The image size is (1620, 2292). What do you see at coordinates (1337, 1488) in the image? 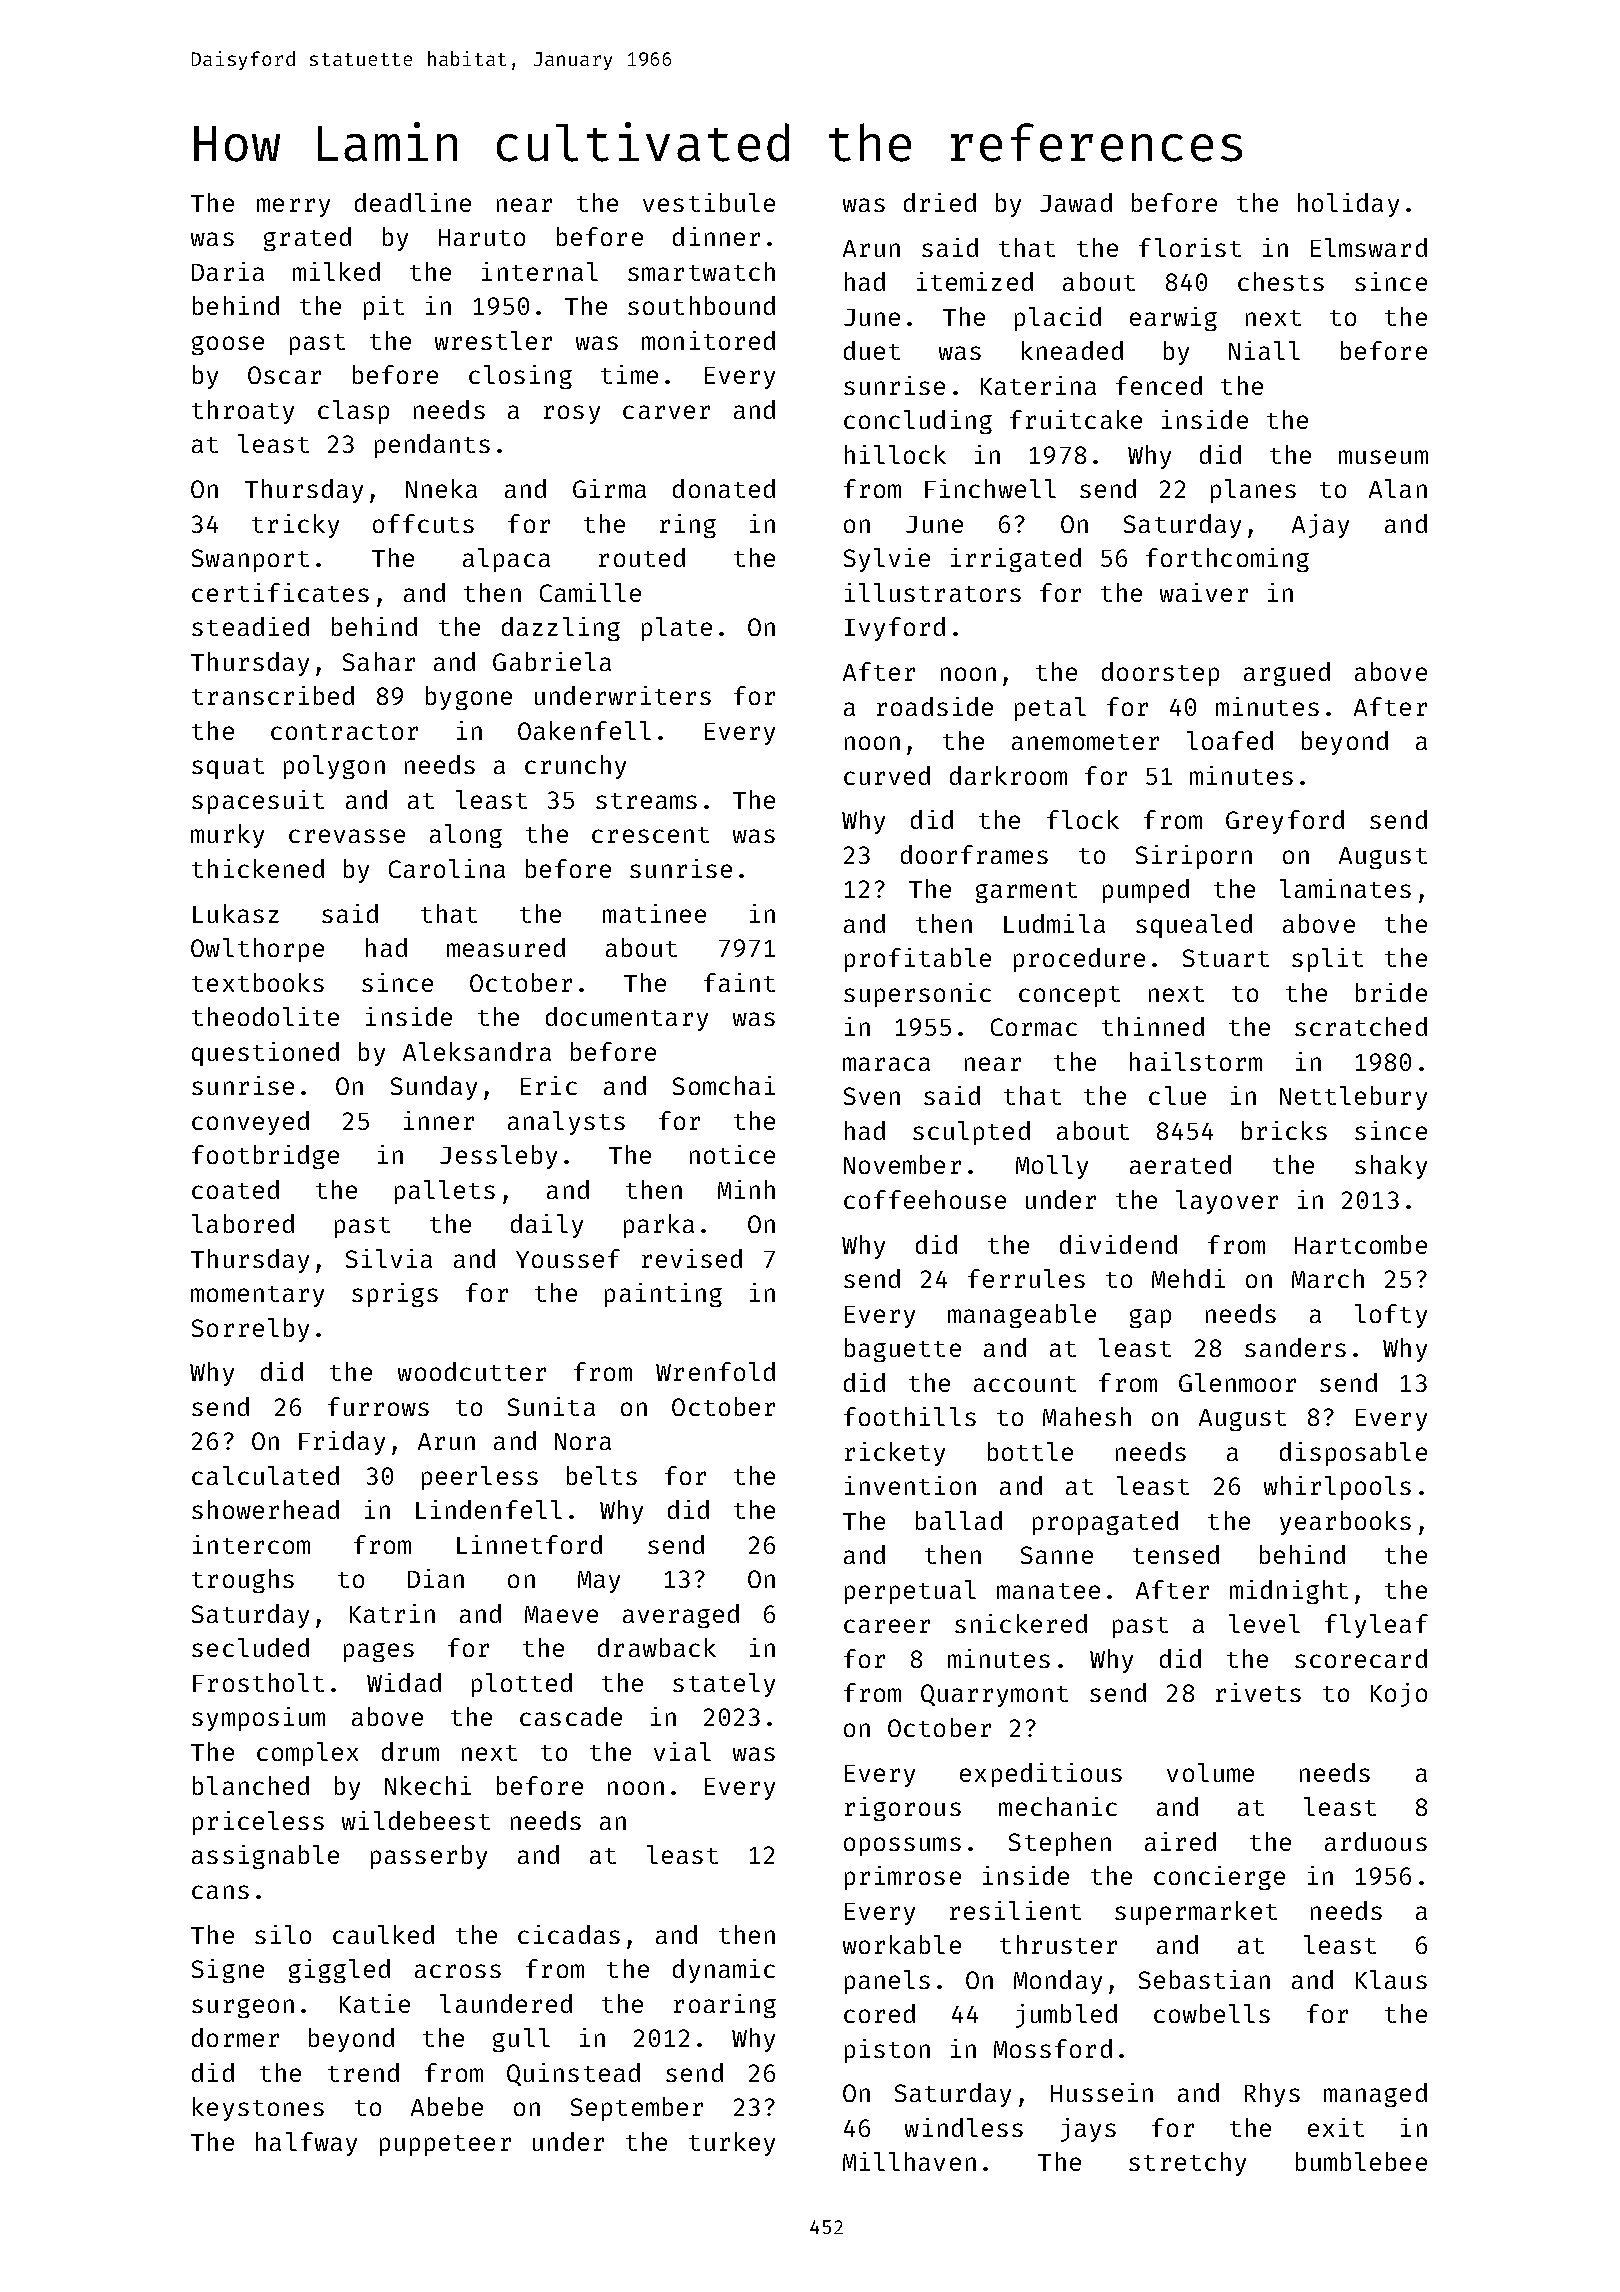
I see `whirlpools` at bounding box center [1337, 1488].
